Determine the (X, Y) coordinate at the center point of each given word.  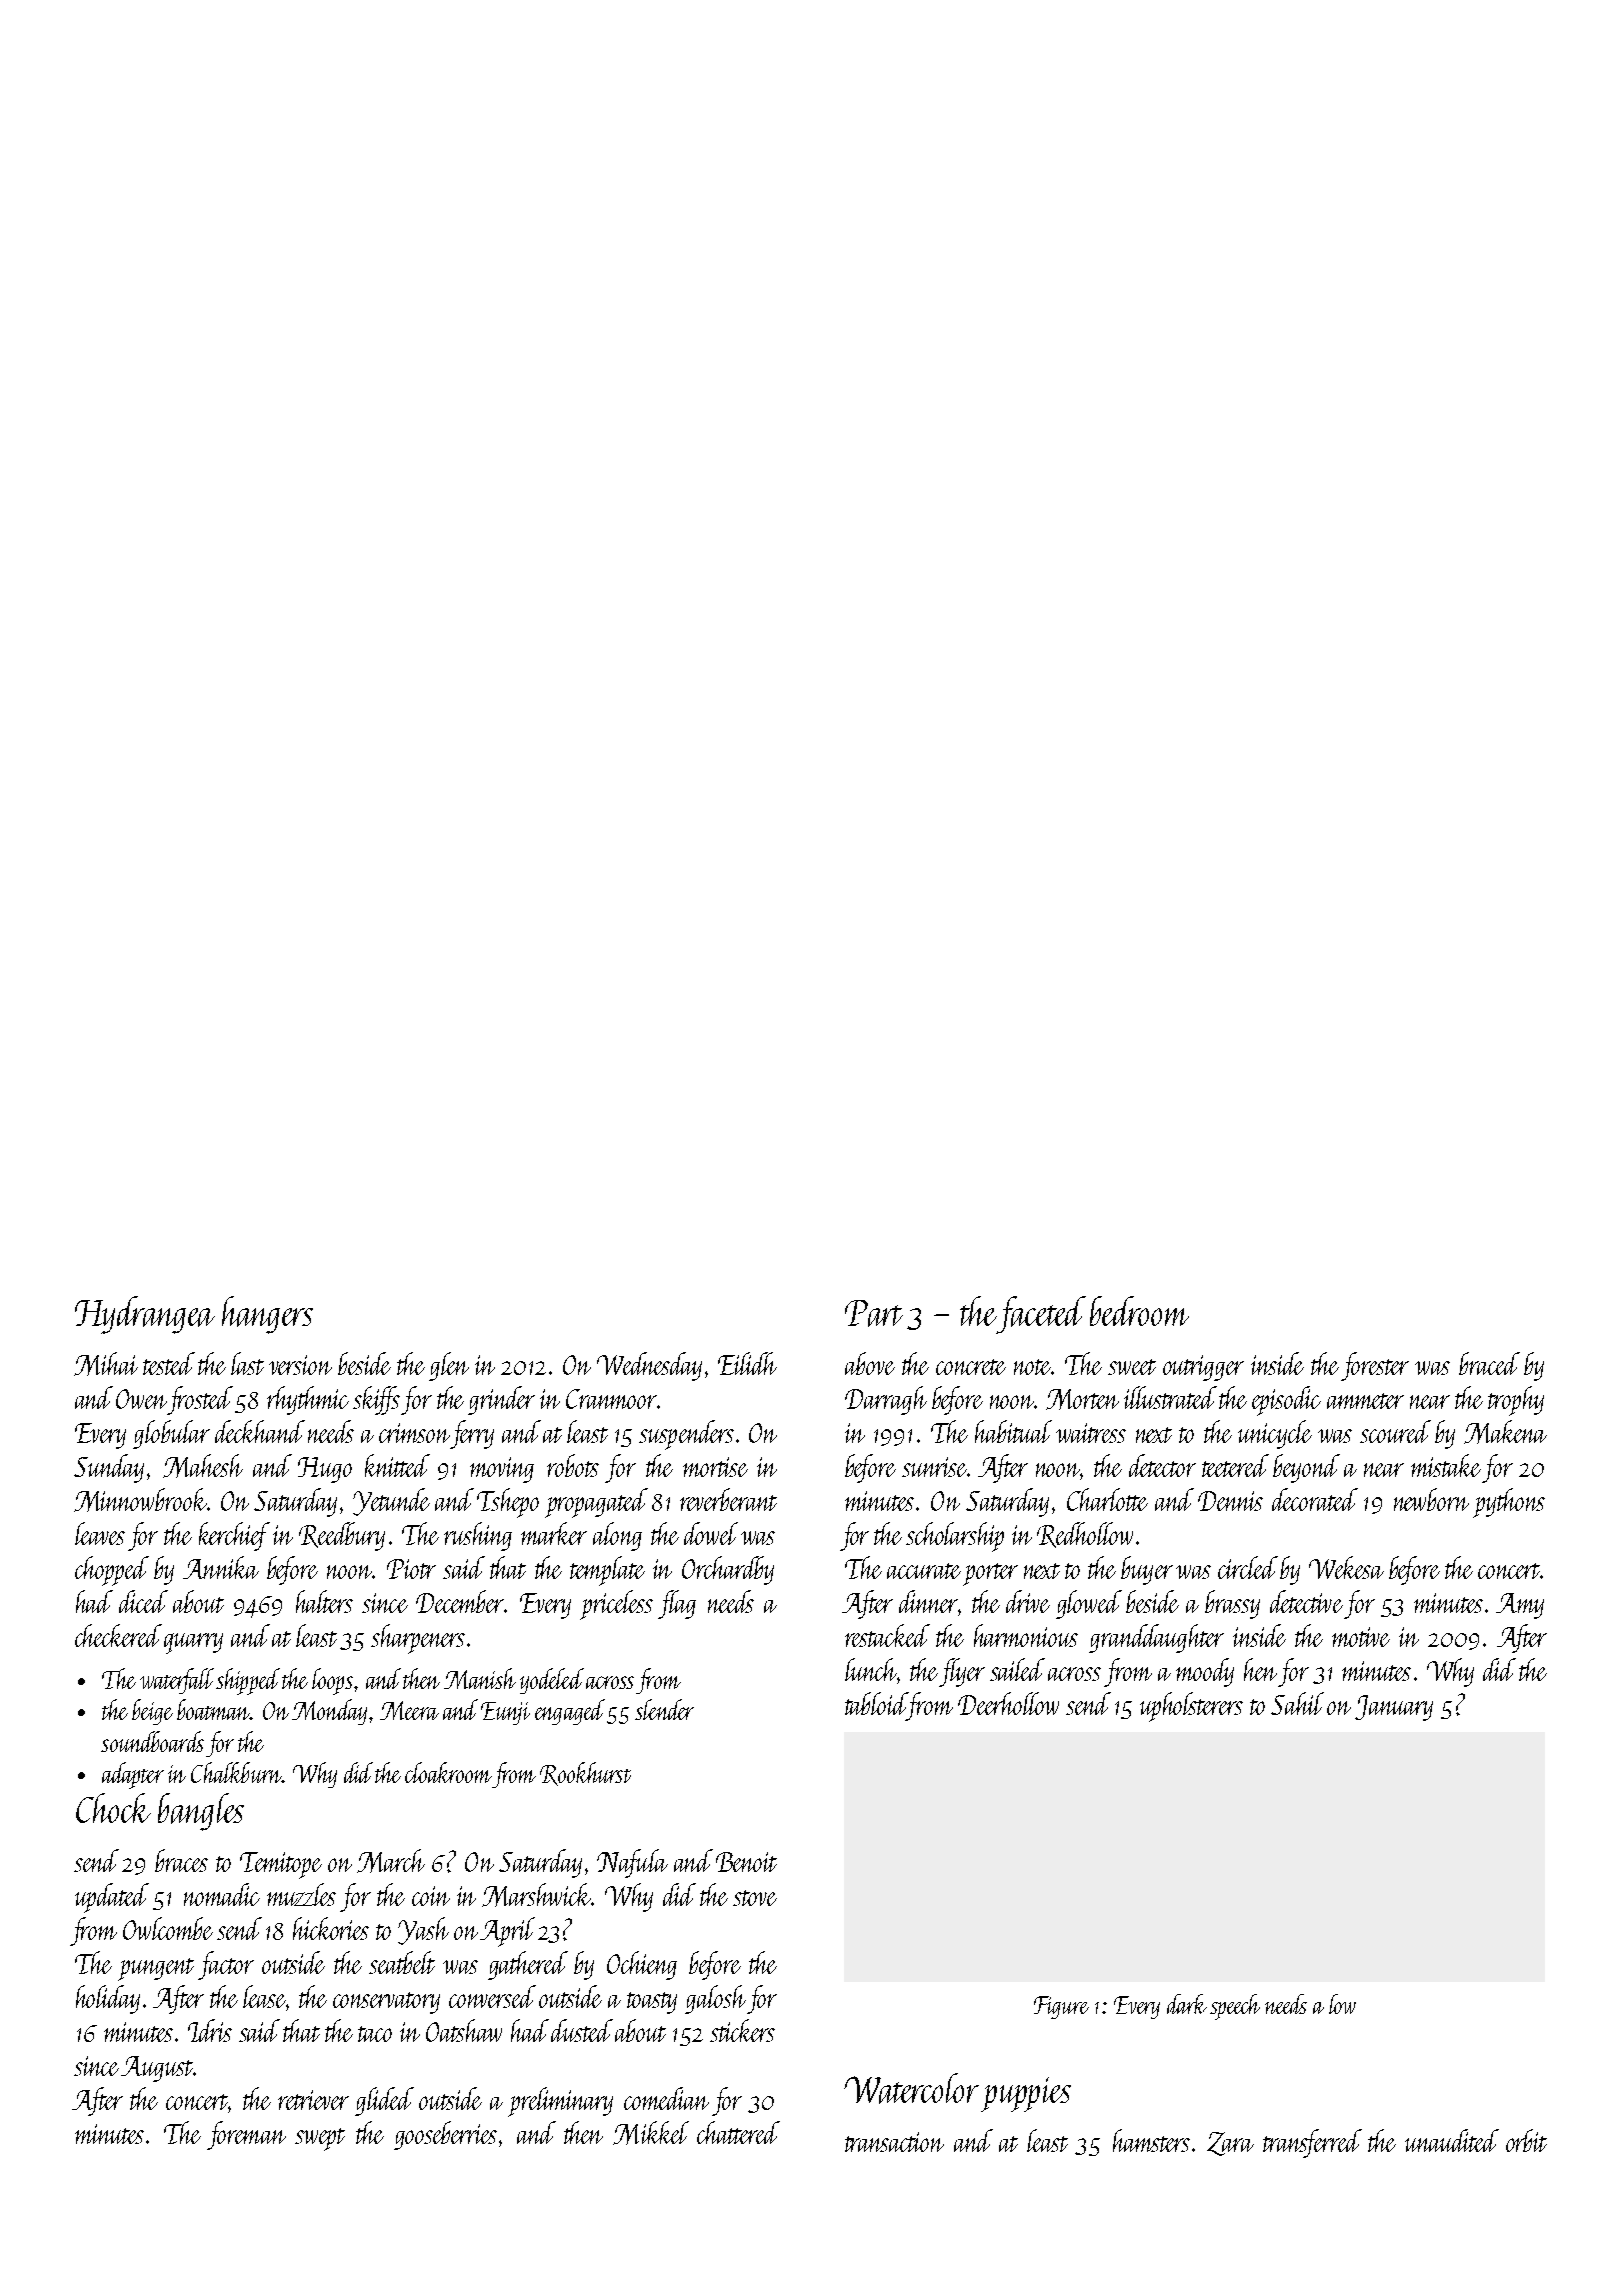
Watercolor (911, 2088)
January (1394, 1708)
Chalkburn (236, 1772)
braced (1489, 1363)
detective (1306, 1601)
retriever (313, 2100)
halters (324, 1601)
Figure (1061, 2007)
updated (112, 1898)
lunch (871, 1669)
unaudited (1452, 2140)
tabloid (876, 1703)
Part (874, 1313)
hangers (267, 1315)
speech (1235, 2007)
